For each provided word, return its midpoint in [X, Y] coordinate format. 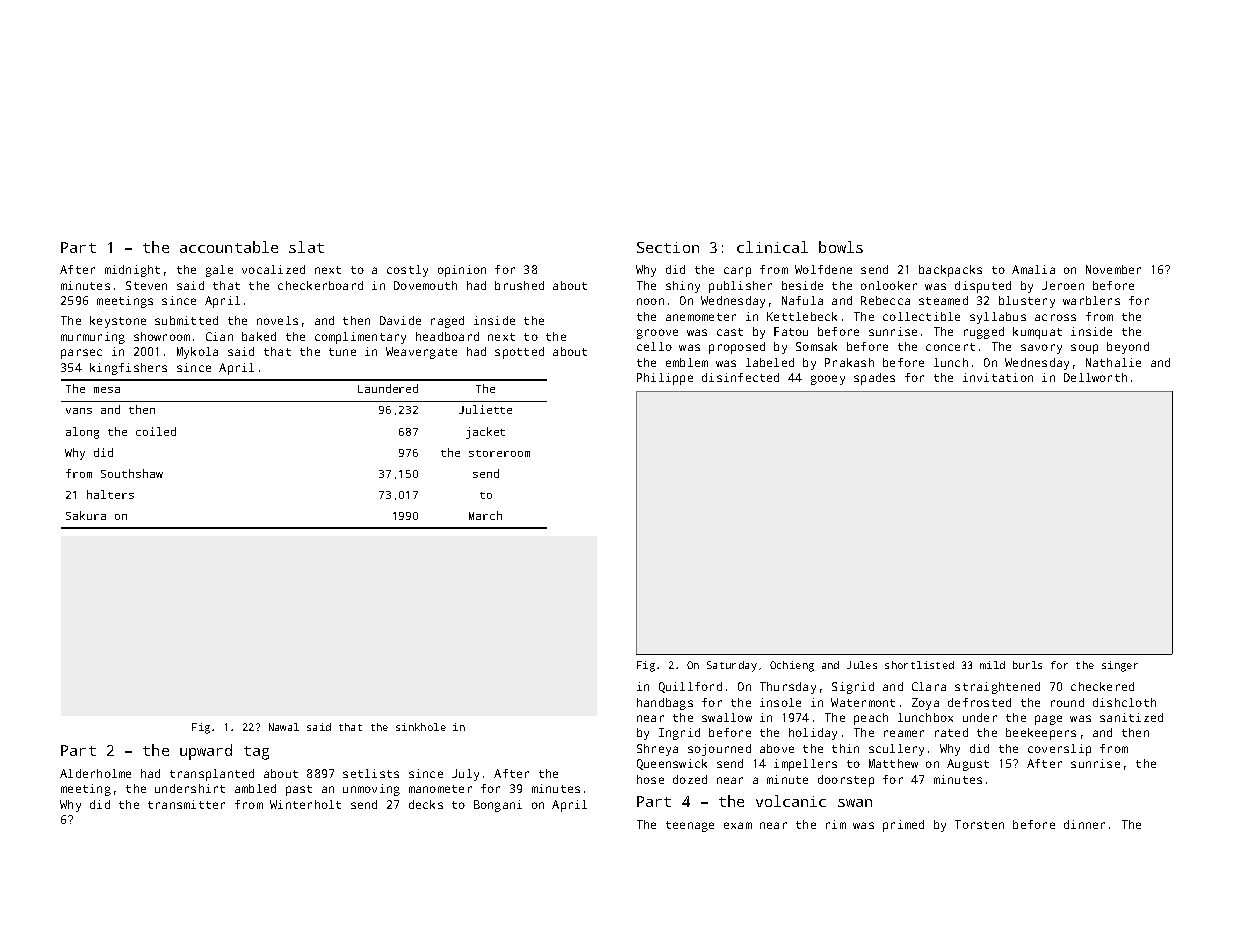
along [82, 433]
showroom [162, 336]
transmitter [186, 804]
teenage [690, 826]
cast [730, 332]
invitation [998, 377]
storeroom [499, 453]
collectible [921, 316]
